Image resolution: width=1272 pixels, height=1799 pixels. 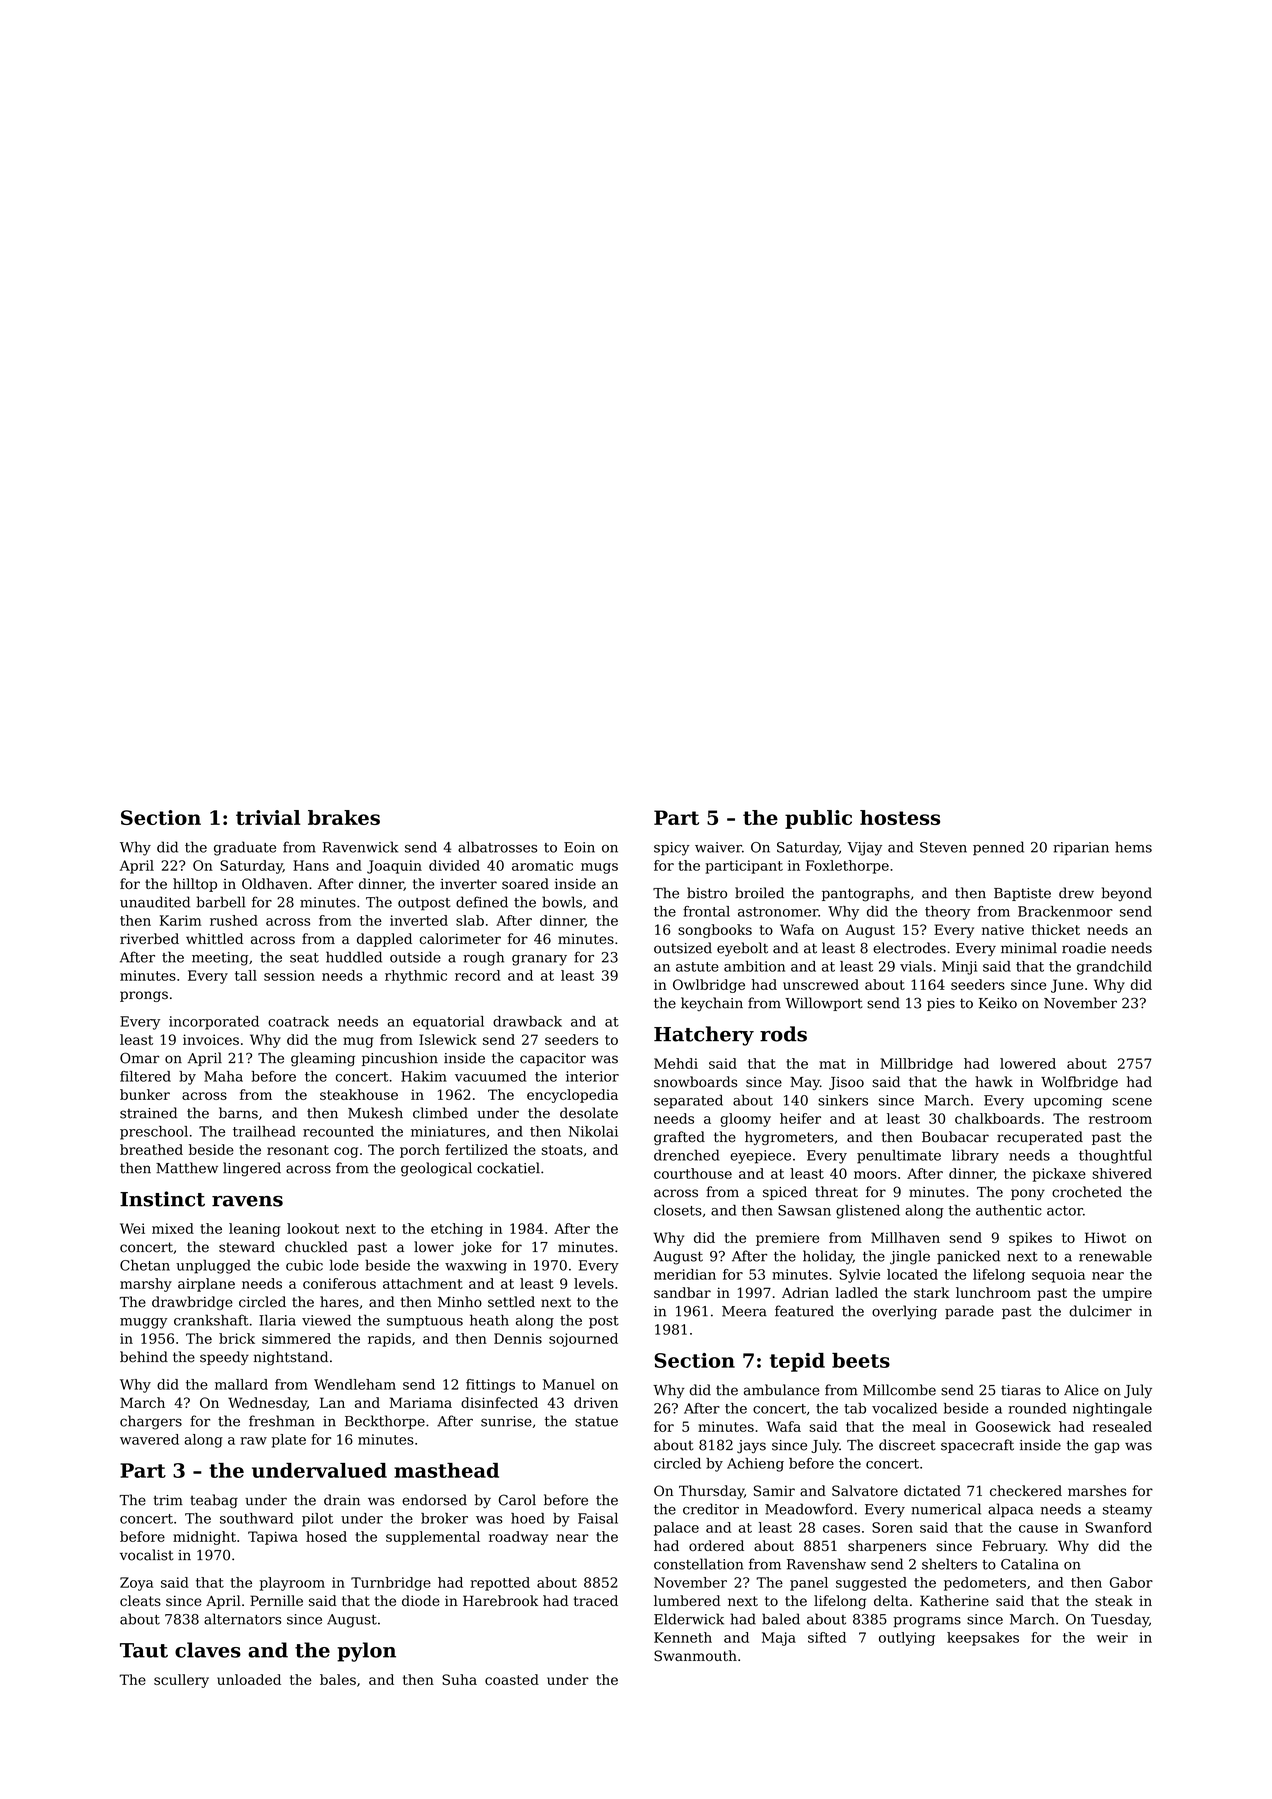 What do you see at coordinates (709, 986) in the document?
I see `Owlbridge` at bounding box center [709, 986].
